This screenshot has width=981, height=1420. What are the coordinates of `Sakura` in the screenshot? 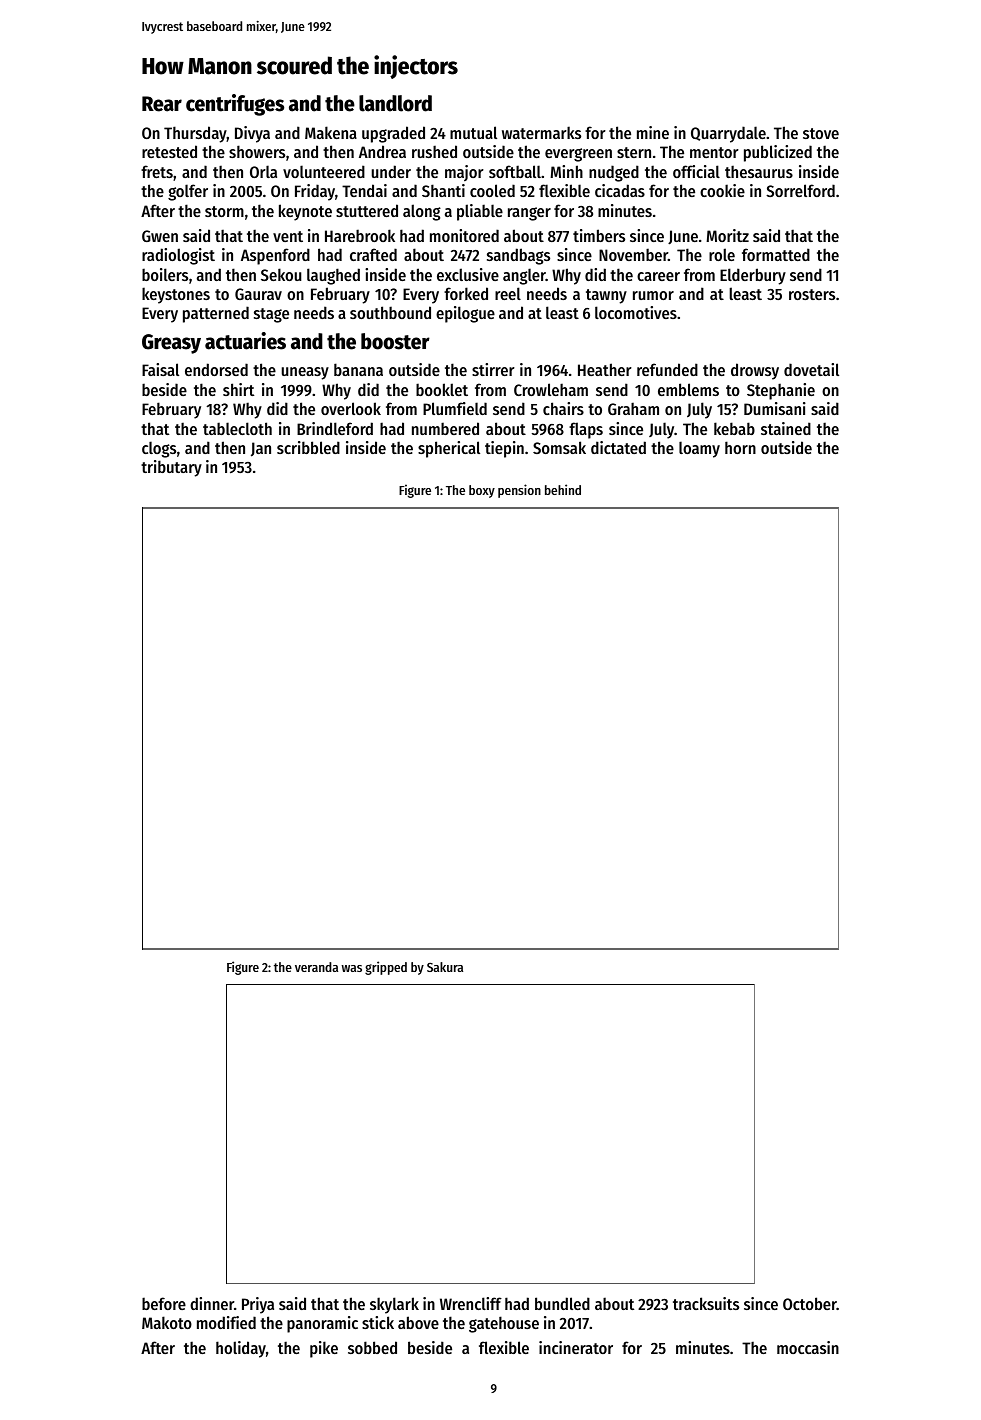 It's located at (445, 967).
